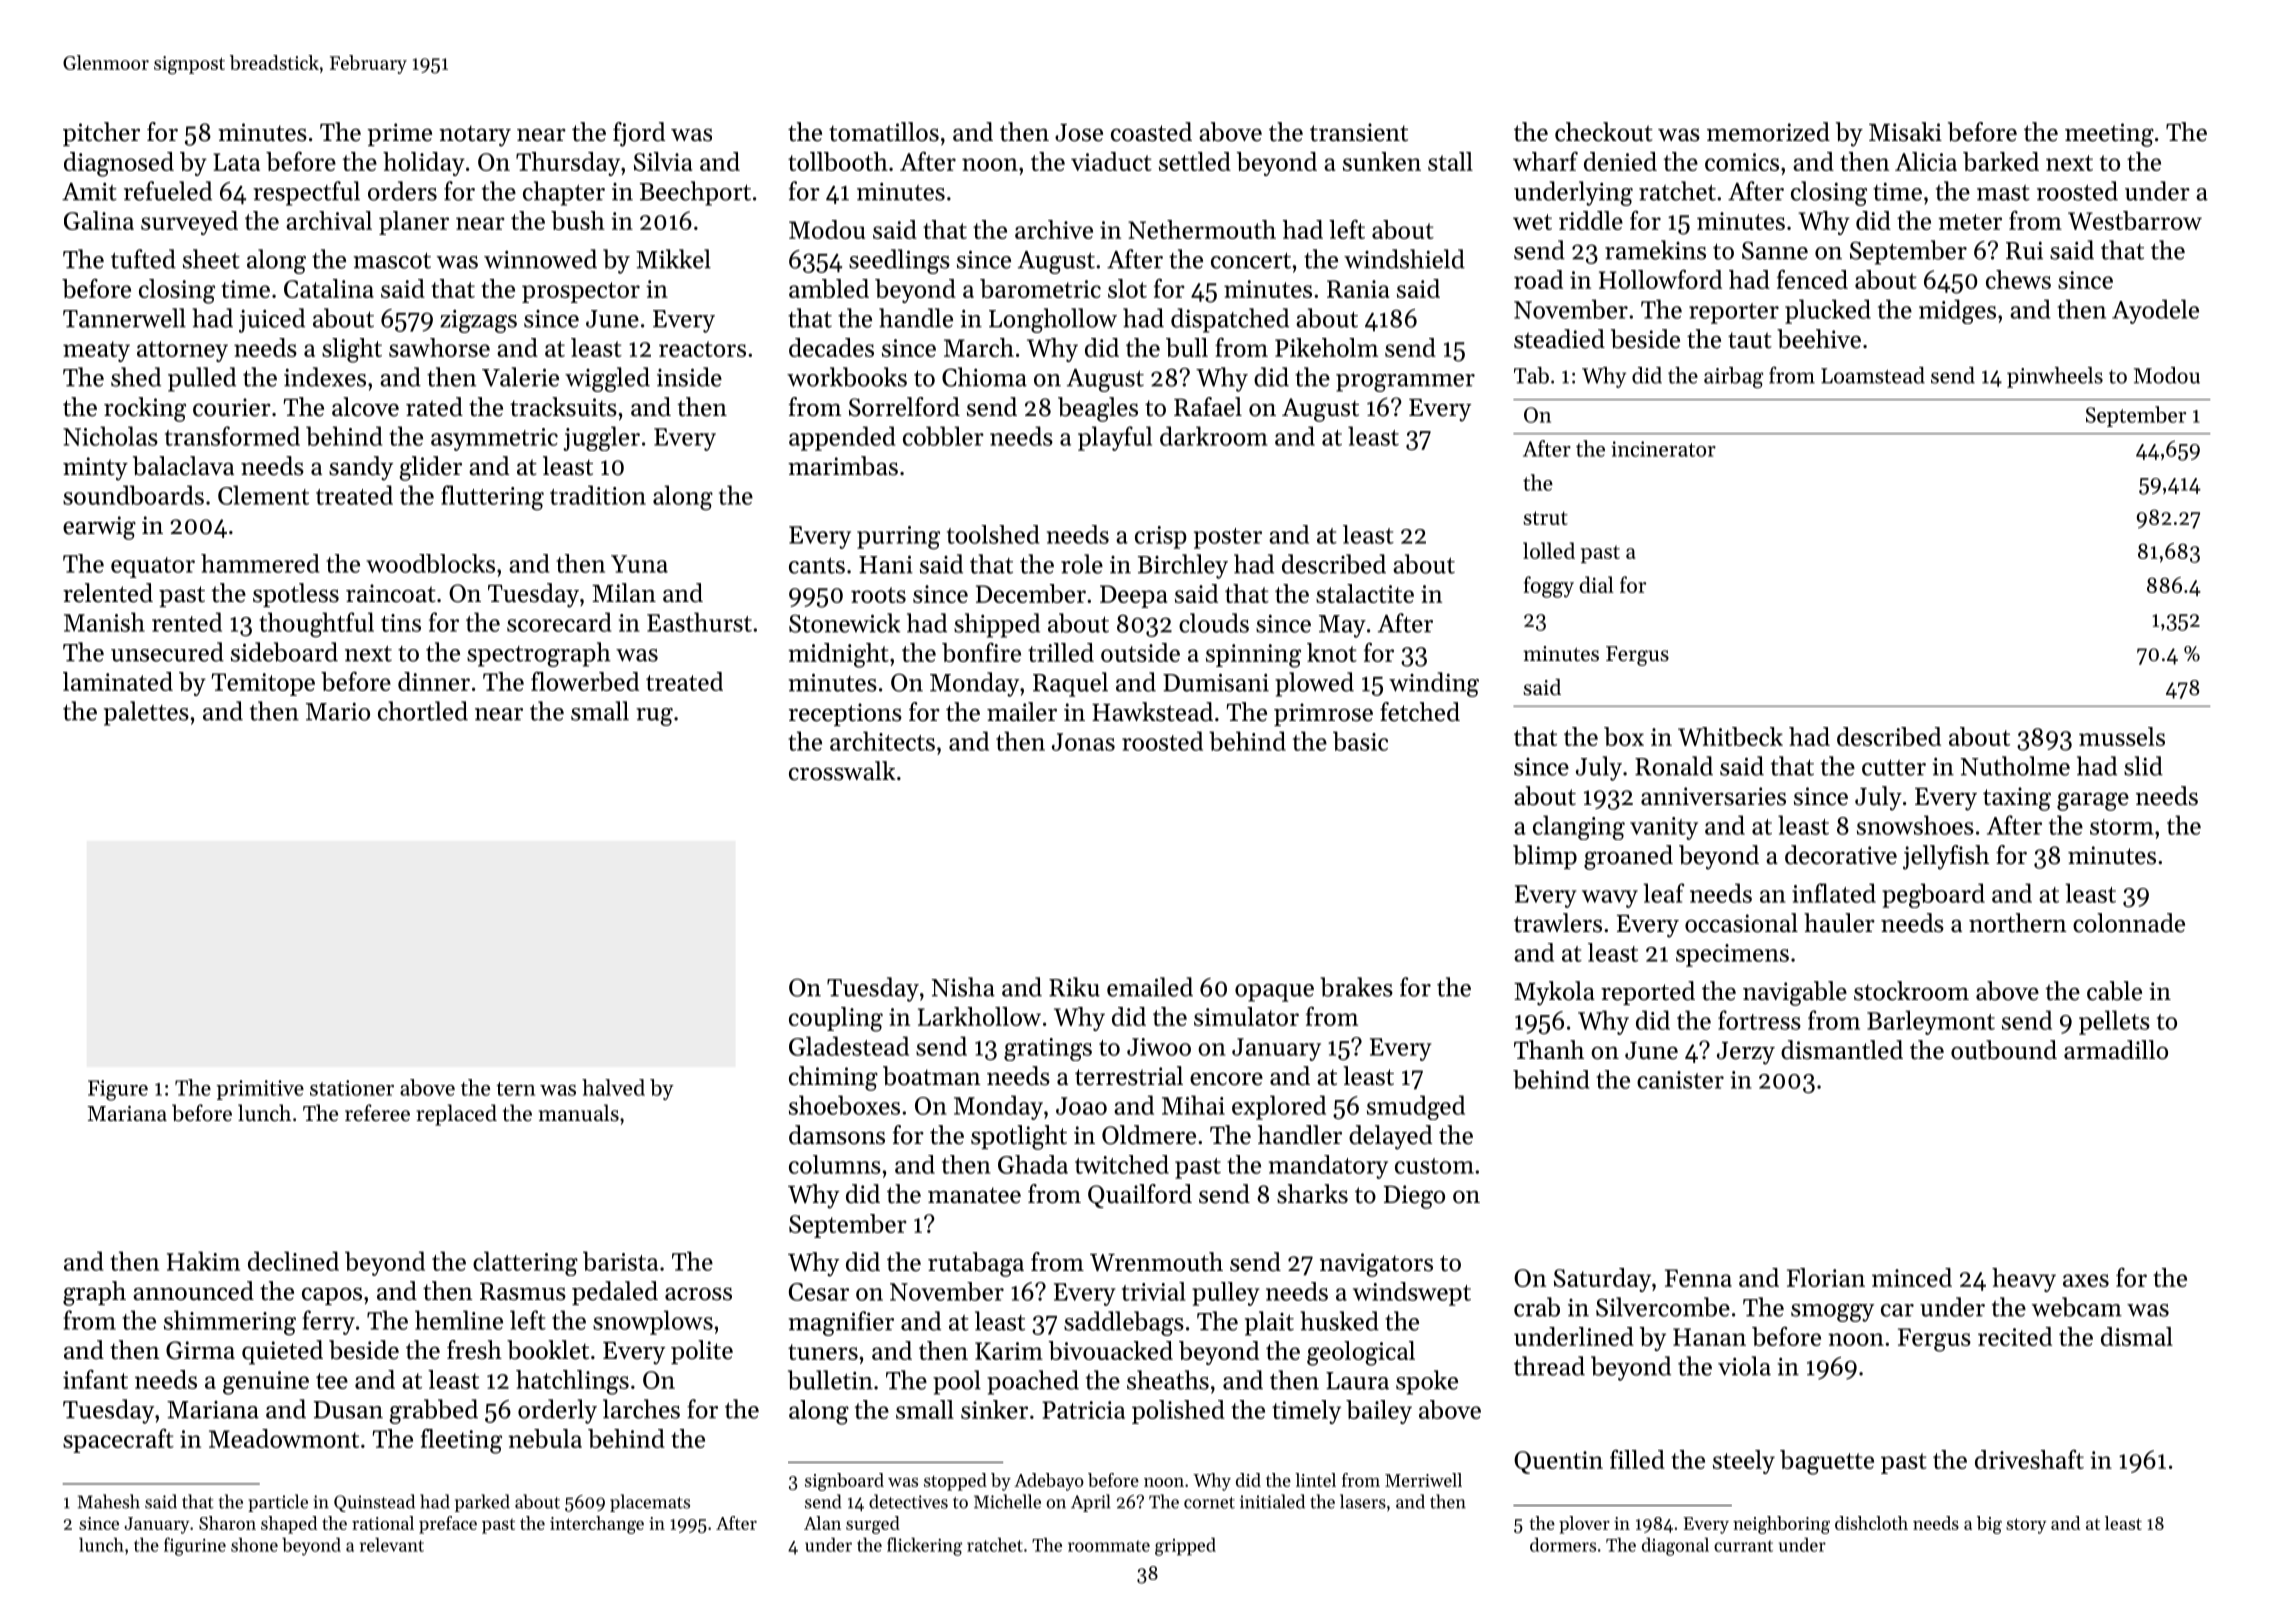 Image resolution: width=2273 pixels, height=1608 pixels. I want to click on dormers, so click(1563, 1544).
